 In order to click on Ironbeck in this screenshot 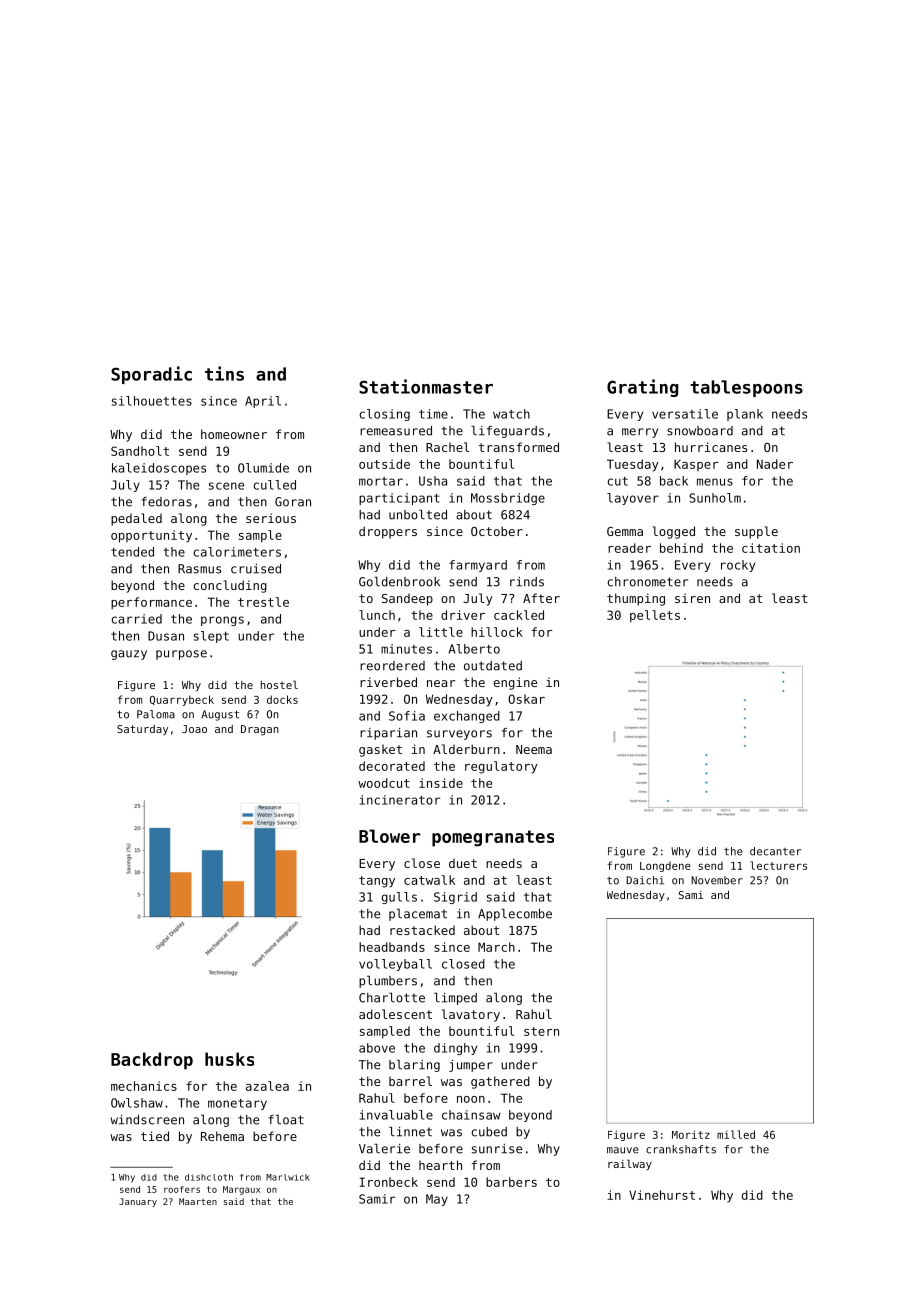, I will do `click(389, 1182)`.
